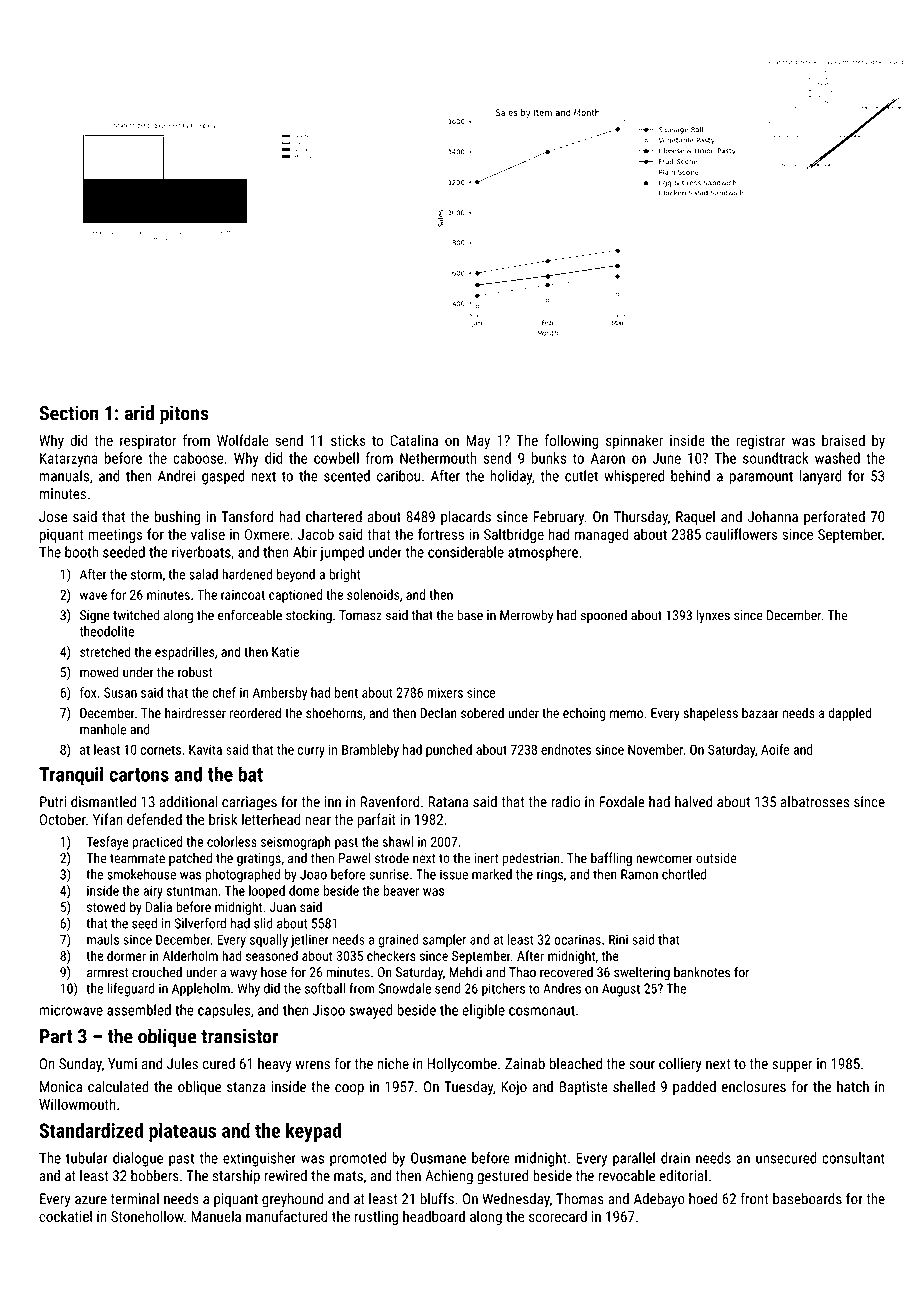 The image size is (924, 1308). I want to click on azure, so click(91, 1200).
